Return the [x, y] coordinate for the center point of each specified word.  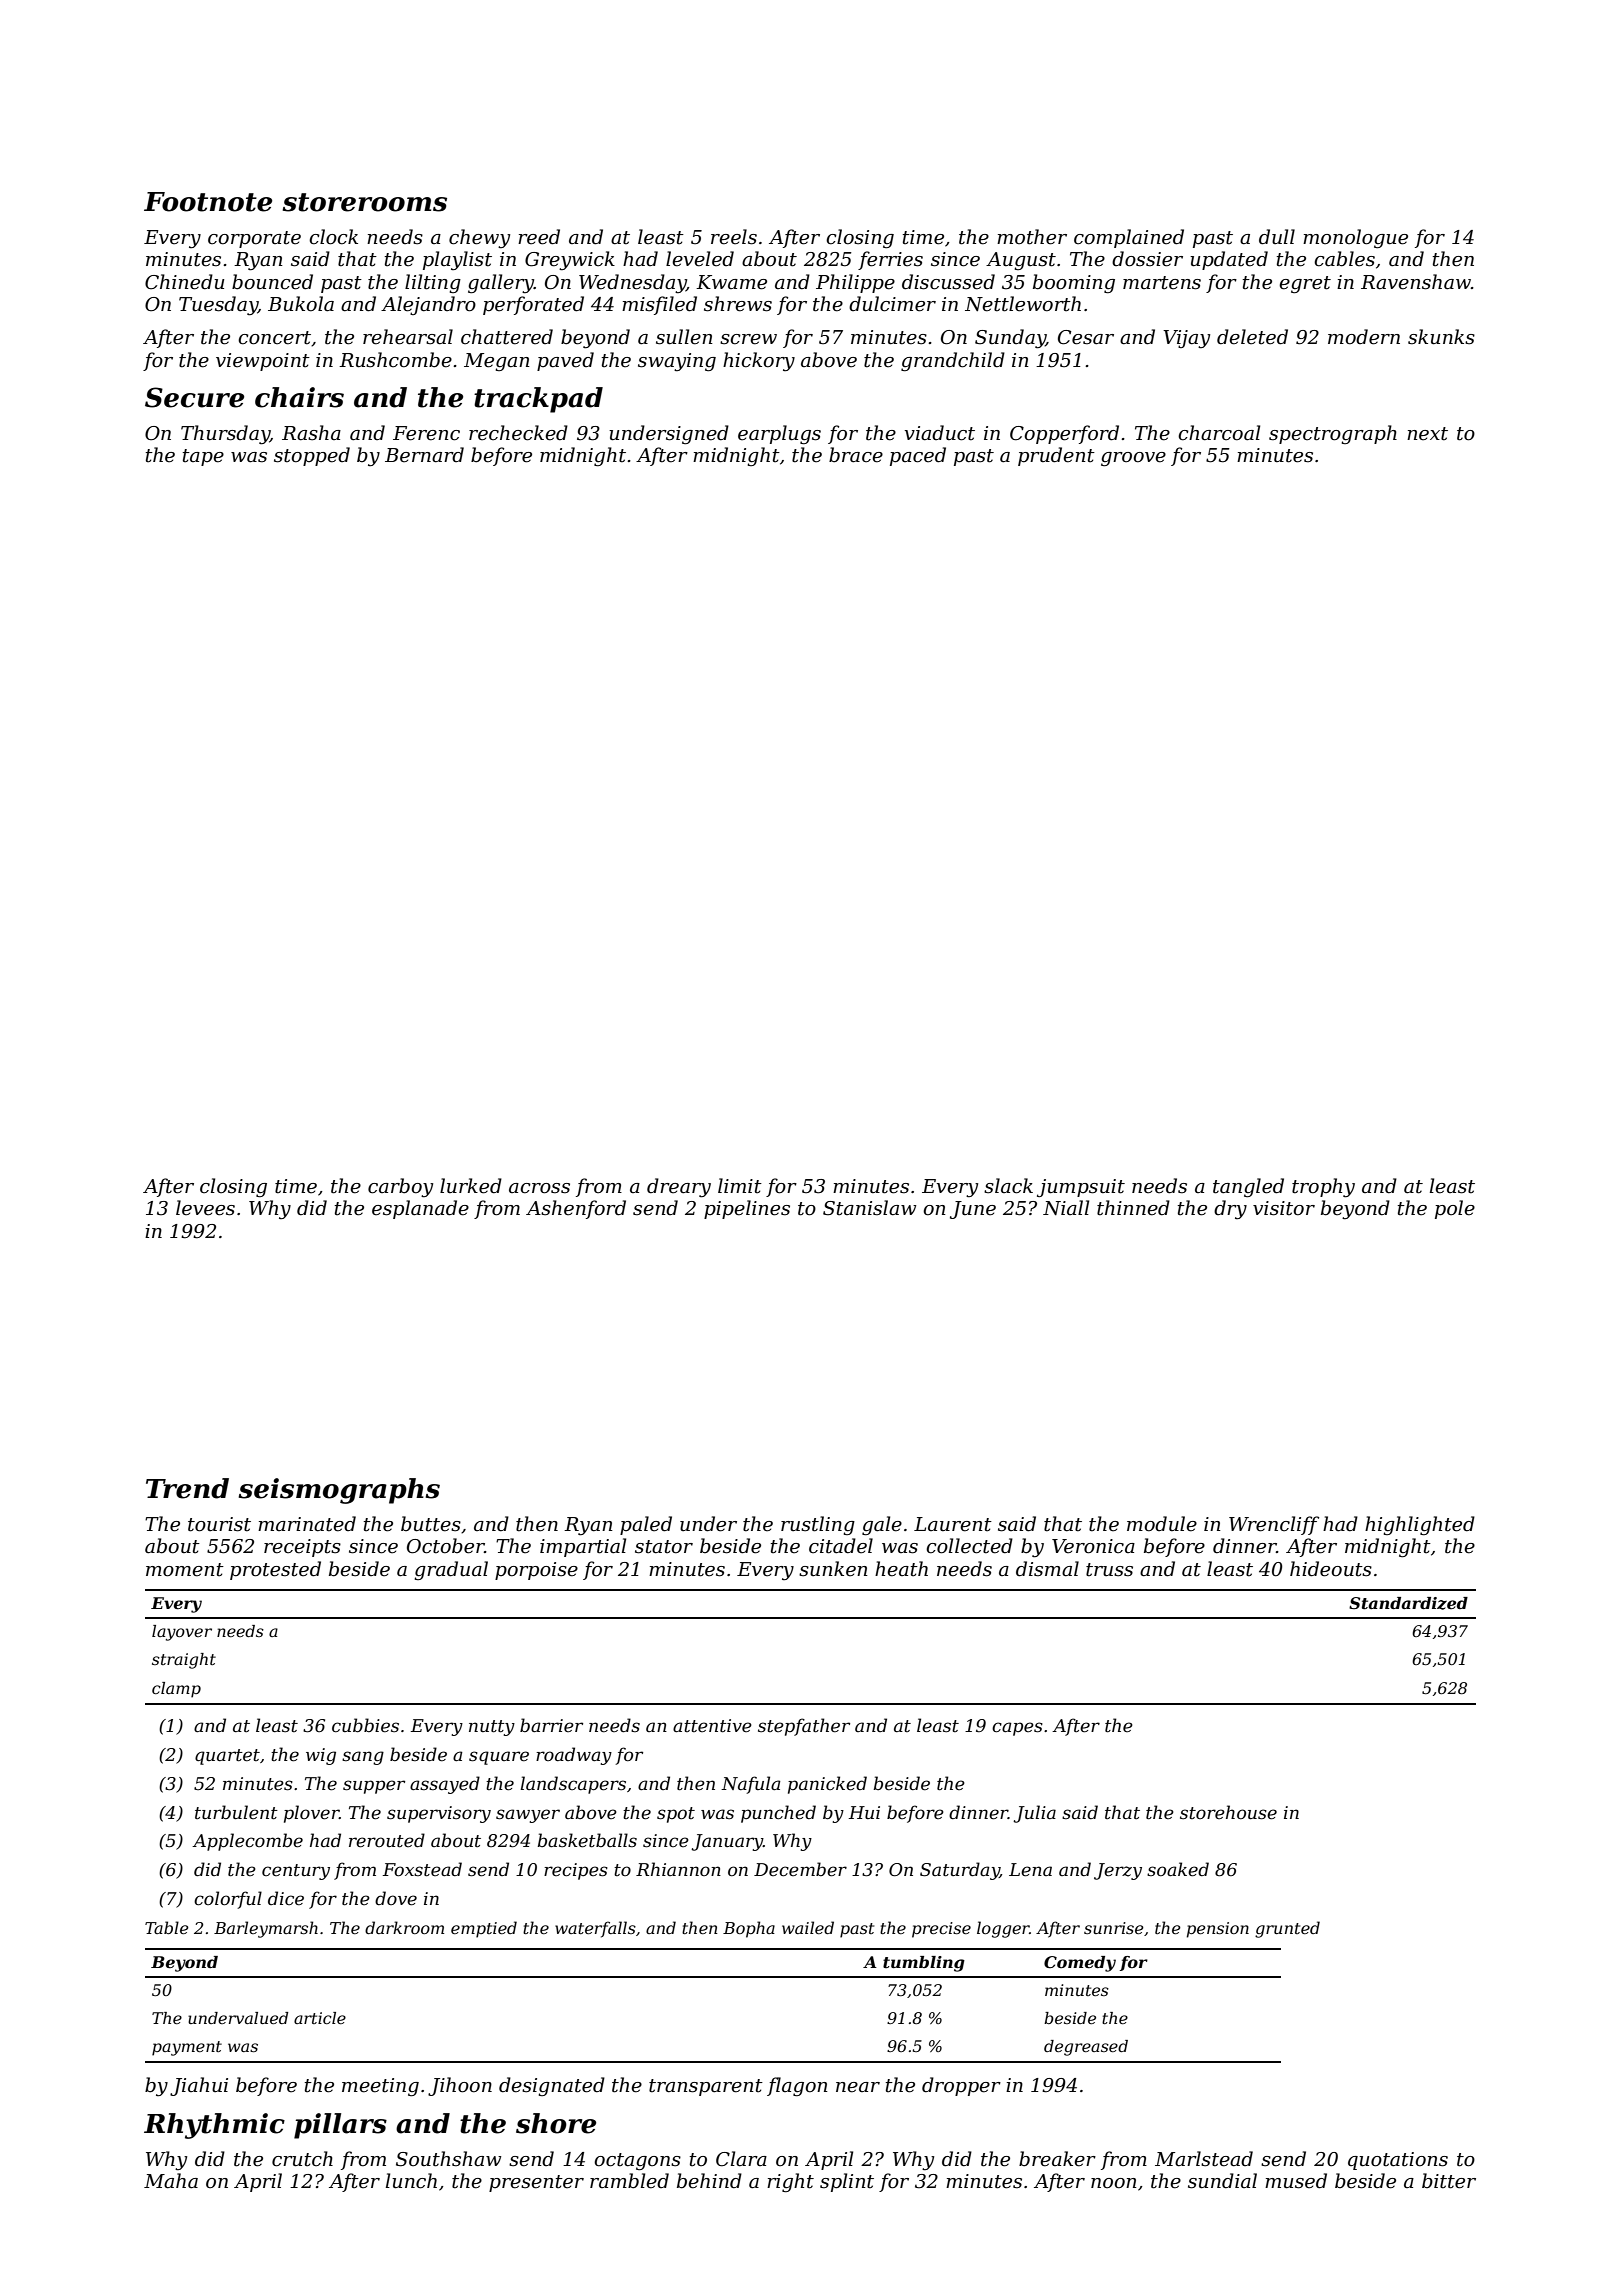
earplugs [779, 434]
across [539, 1188]
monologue [1355, 238]
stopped [312, 456]
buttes [431, 1524]
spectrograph [1333, 434]
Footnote [208, 202]
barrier [551, 1725]
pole [1455, 1209]
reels [734, 237]
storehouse [1228, 1812]
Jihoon [460, 2086]
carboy [400, 1187]
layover [182, 1633]
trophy [1323, 1188]
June [973, 1210]
